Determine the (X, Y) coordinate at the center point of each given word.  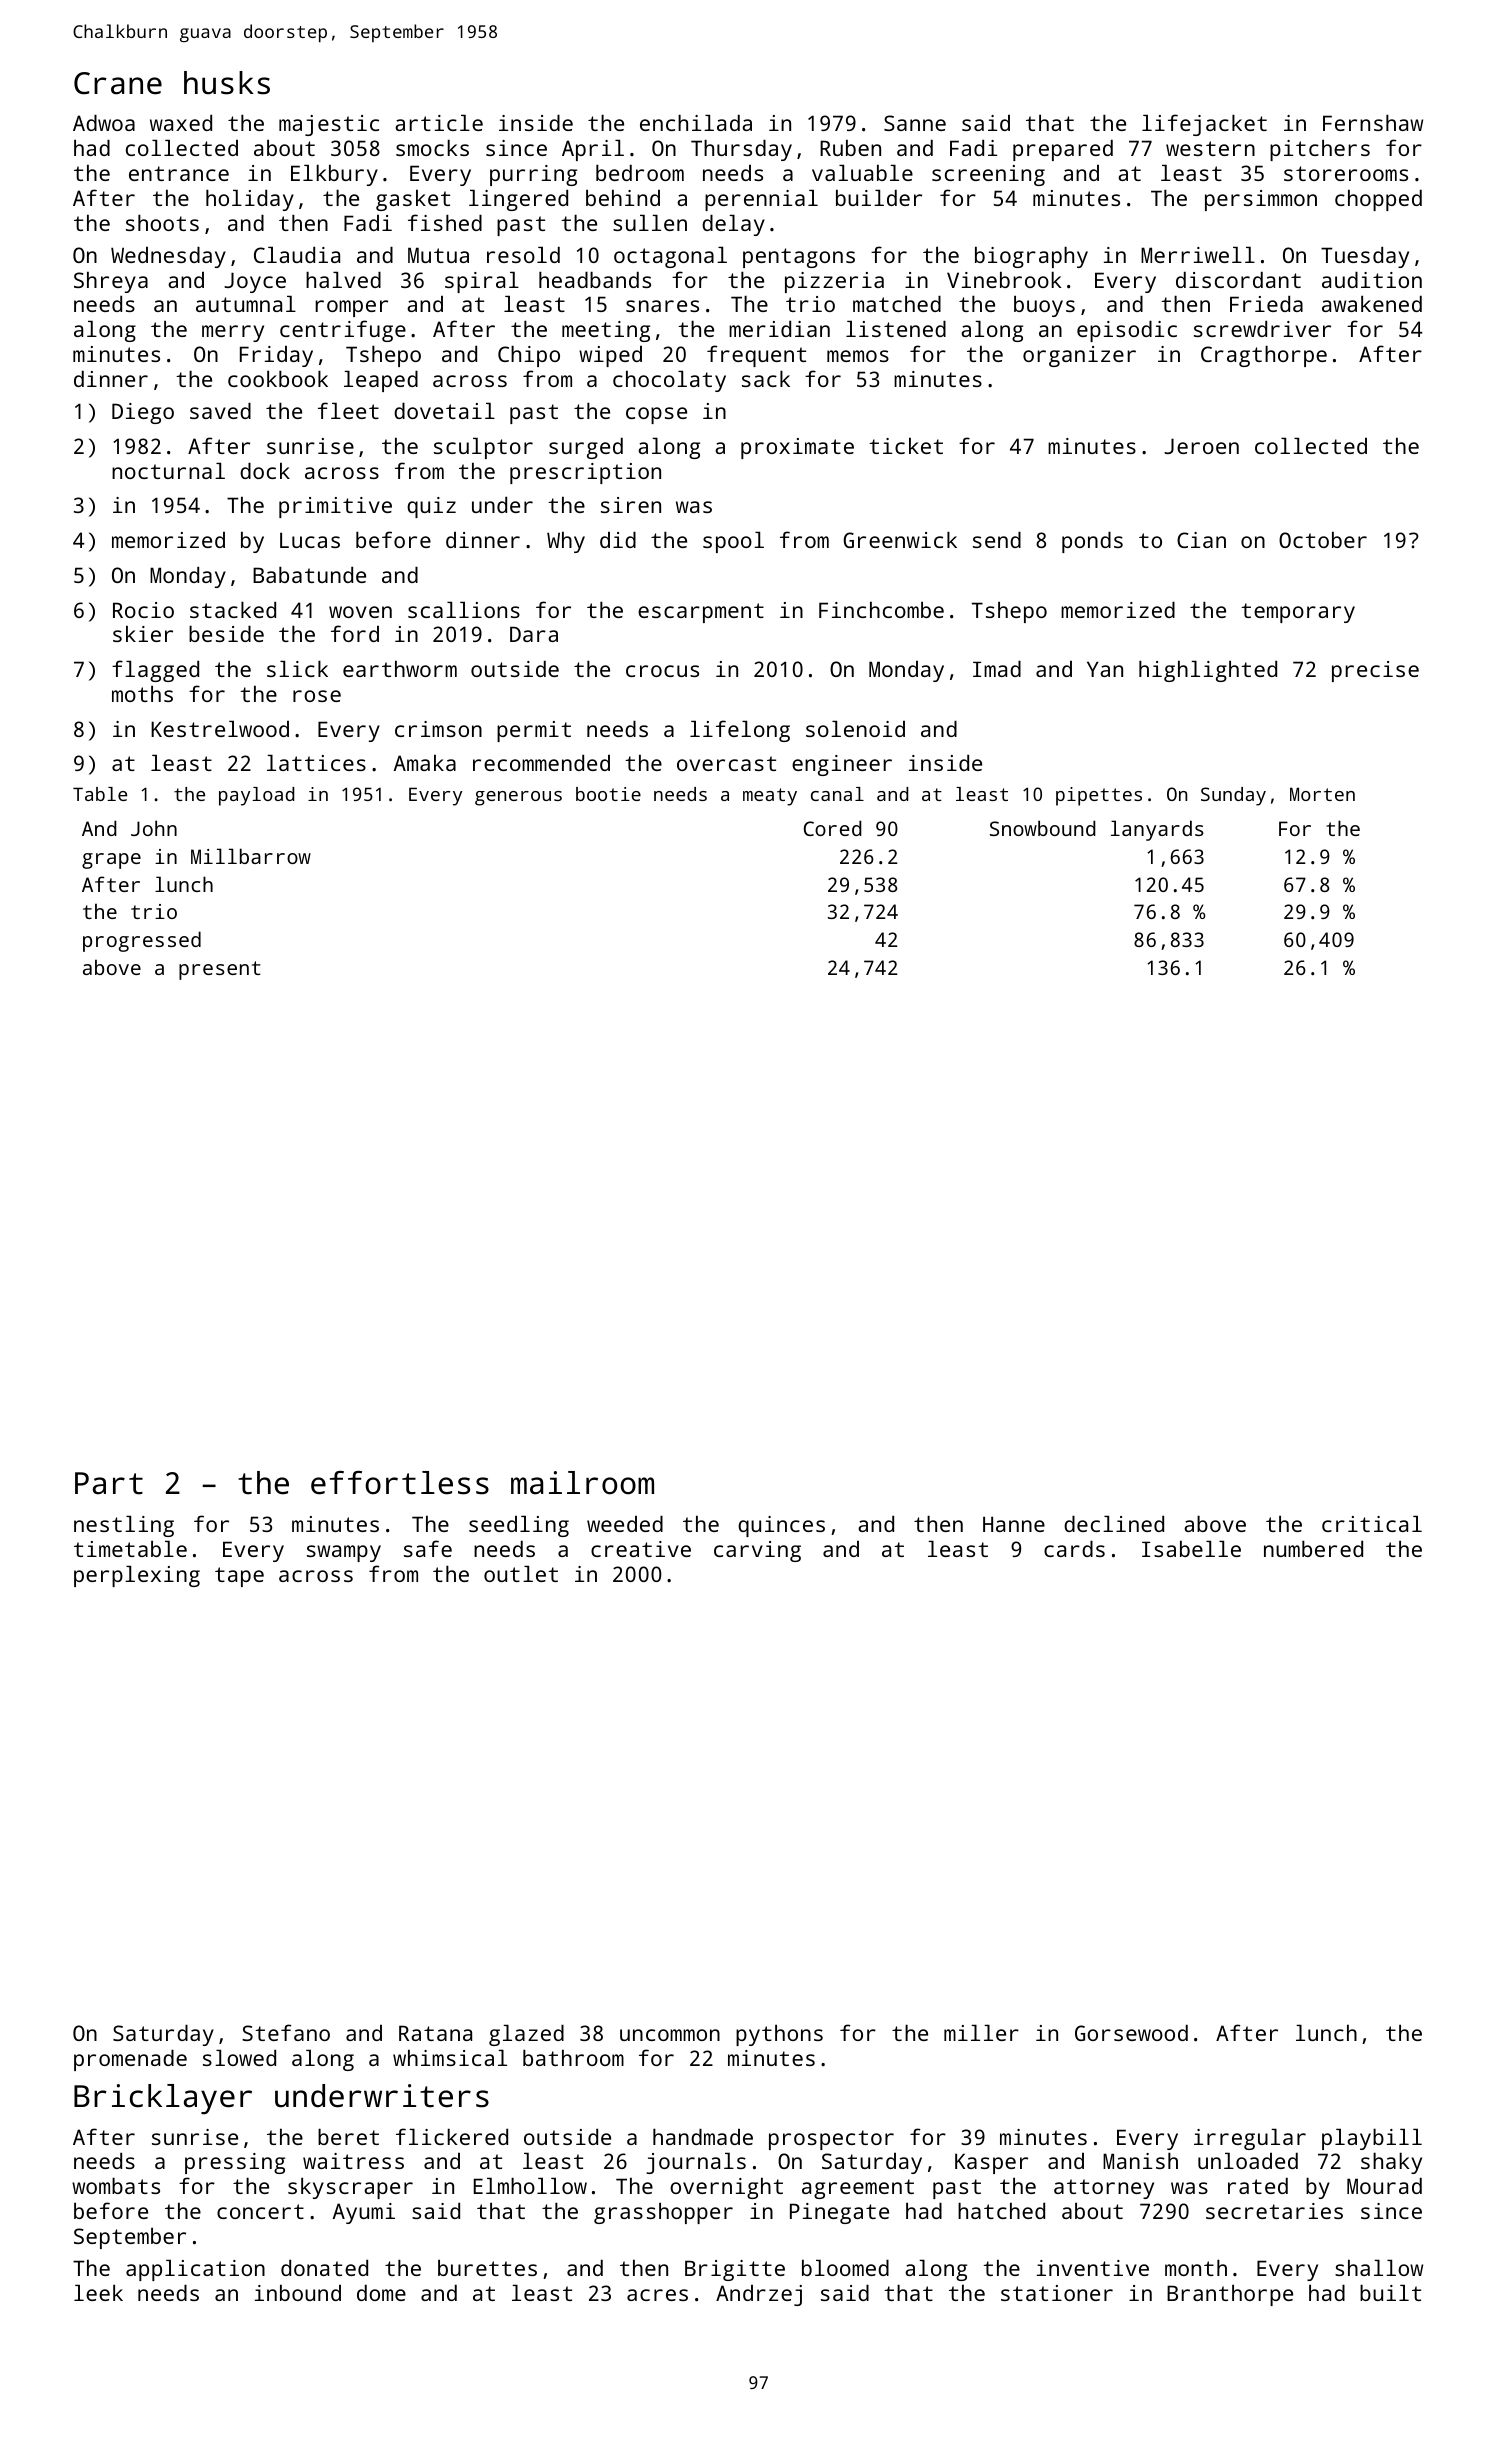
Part (109, 1483)
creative (641, 1549)
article (439, 122)
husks (227, 83)
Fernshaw (1373, 122)
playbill (1372, 2139)
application (195, 2270)
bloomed (845, 2267)
